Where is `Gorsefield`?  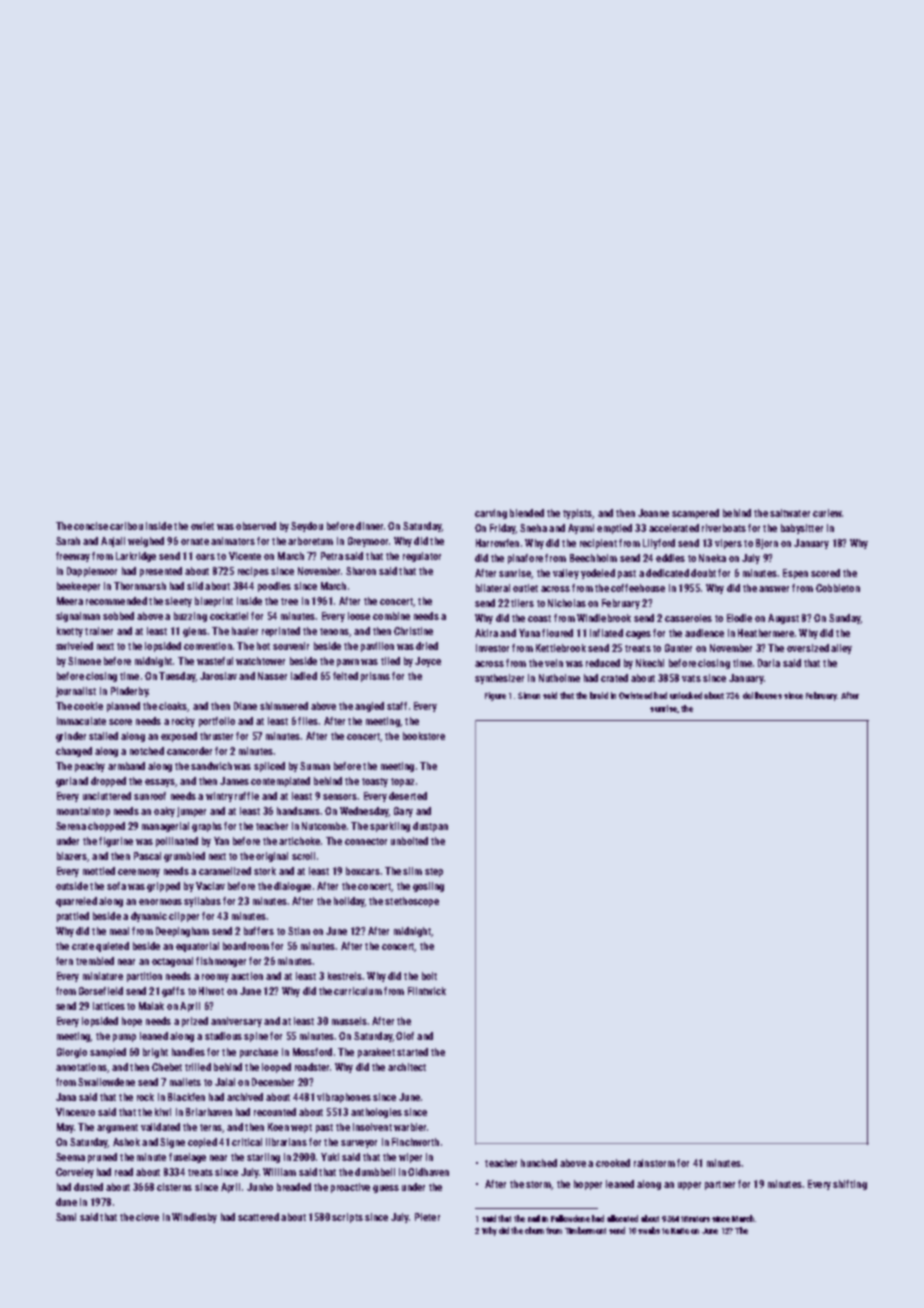 Gorsefield is located at coordinates (101, 991).
